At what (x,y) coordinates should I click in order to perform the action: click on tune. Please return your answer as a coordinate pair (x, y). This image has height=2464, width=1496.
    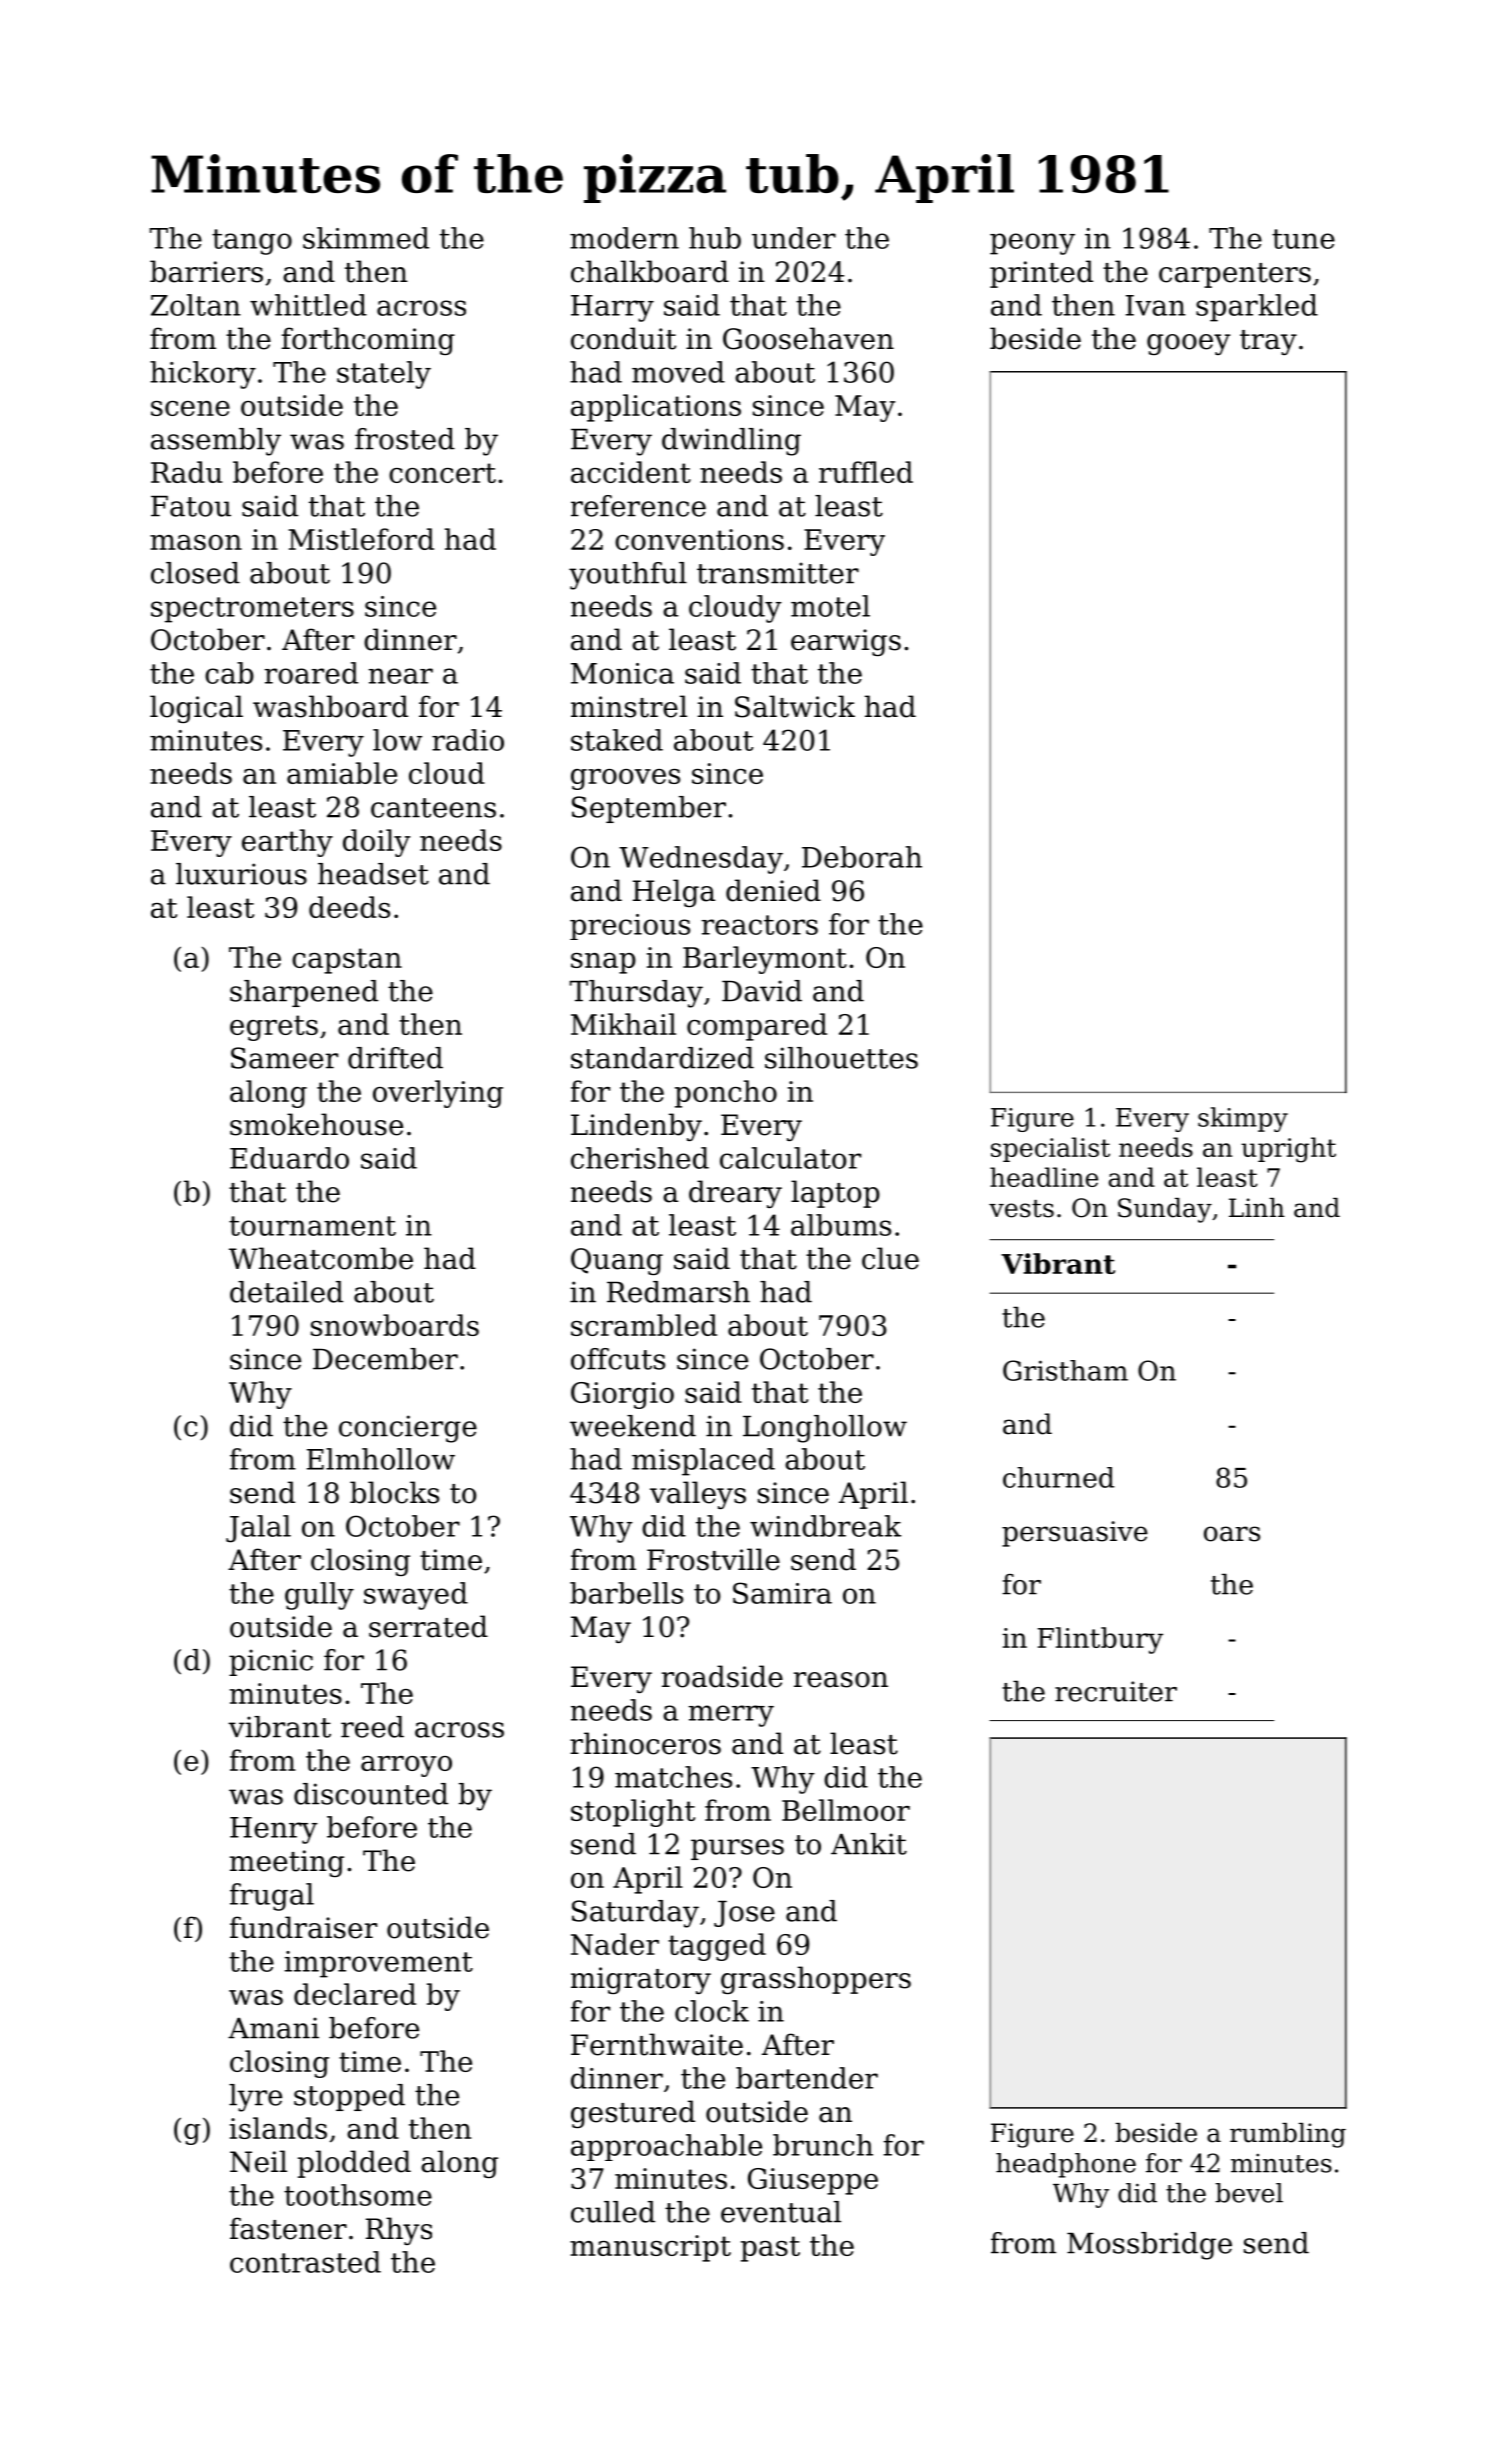
    Looking at the image, I should click on (1303, 239).
